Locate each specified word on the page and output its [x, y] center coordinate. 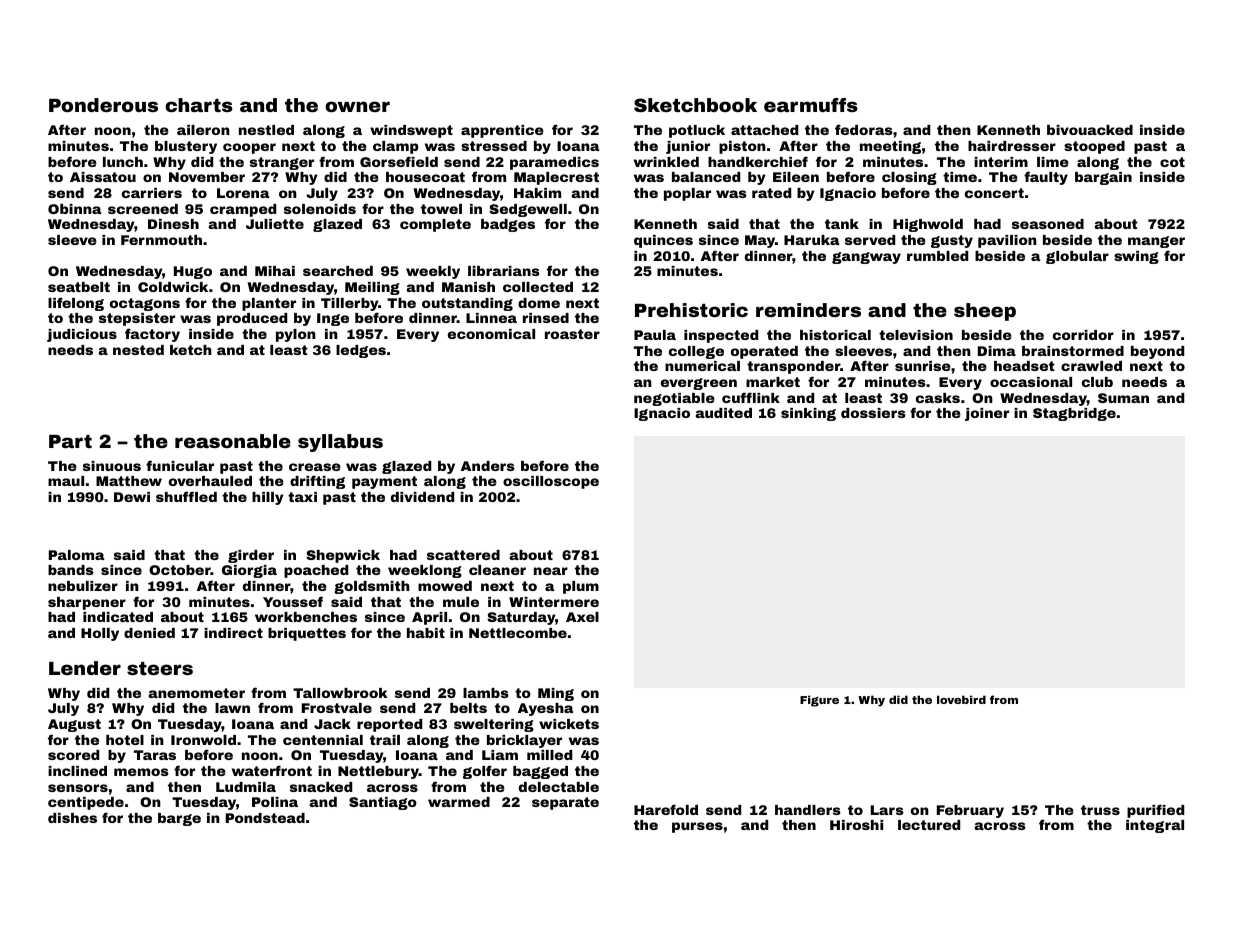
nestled [266, 130]
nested [138, 350]
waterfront [272, 770]
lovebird [961, 699]
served [870, 240]
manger [1156, 242]
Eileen [796, 177]
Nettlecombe [518, 633]
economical [491, 334]
